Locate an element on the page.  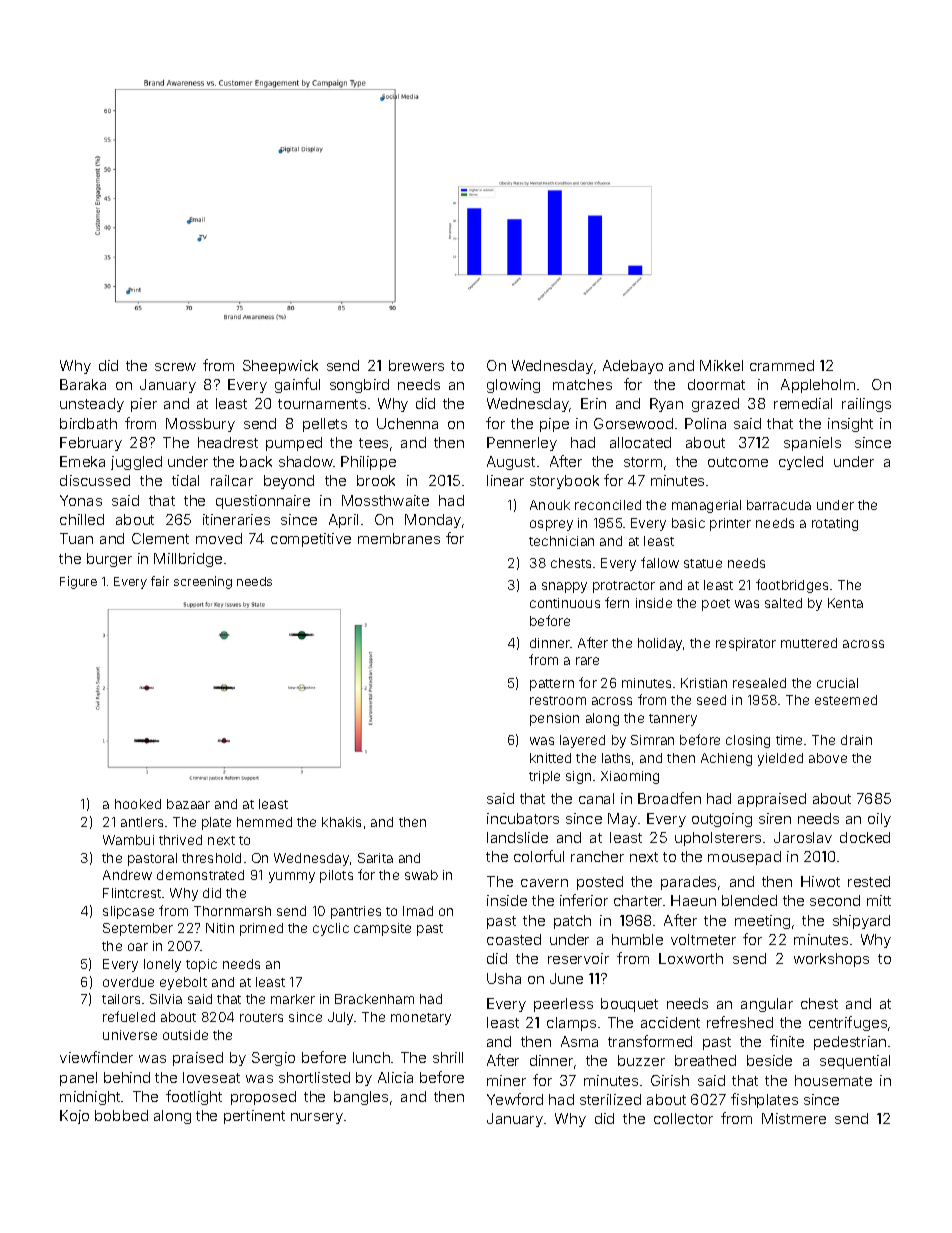
moved is located at coordinates (219, 538).
